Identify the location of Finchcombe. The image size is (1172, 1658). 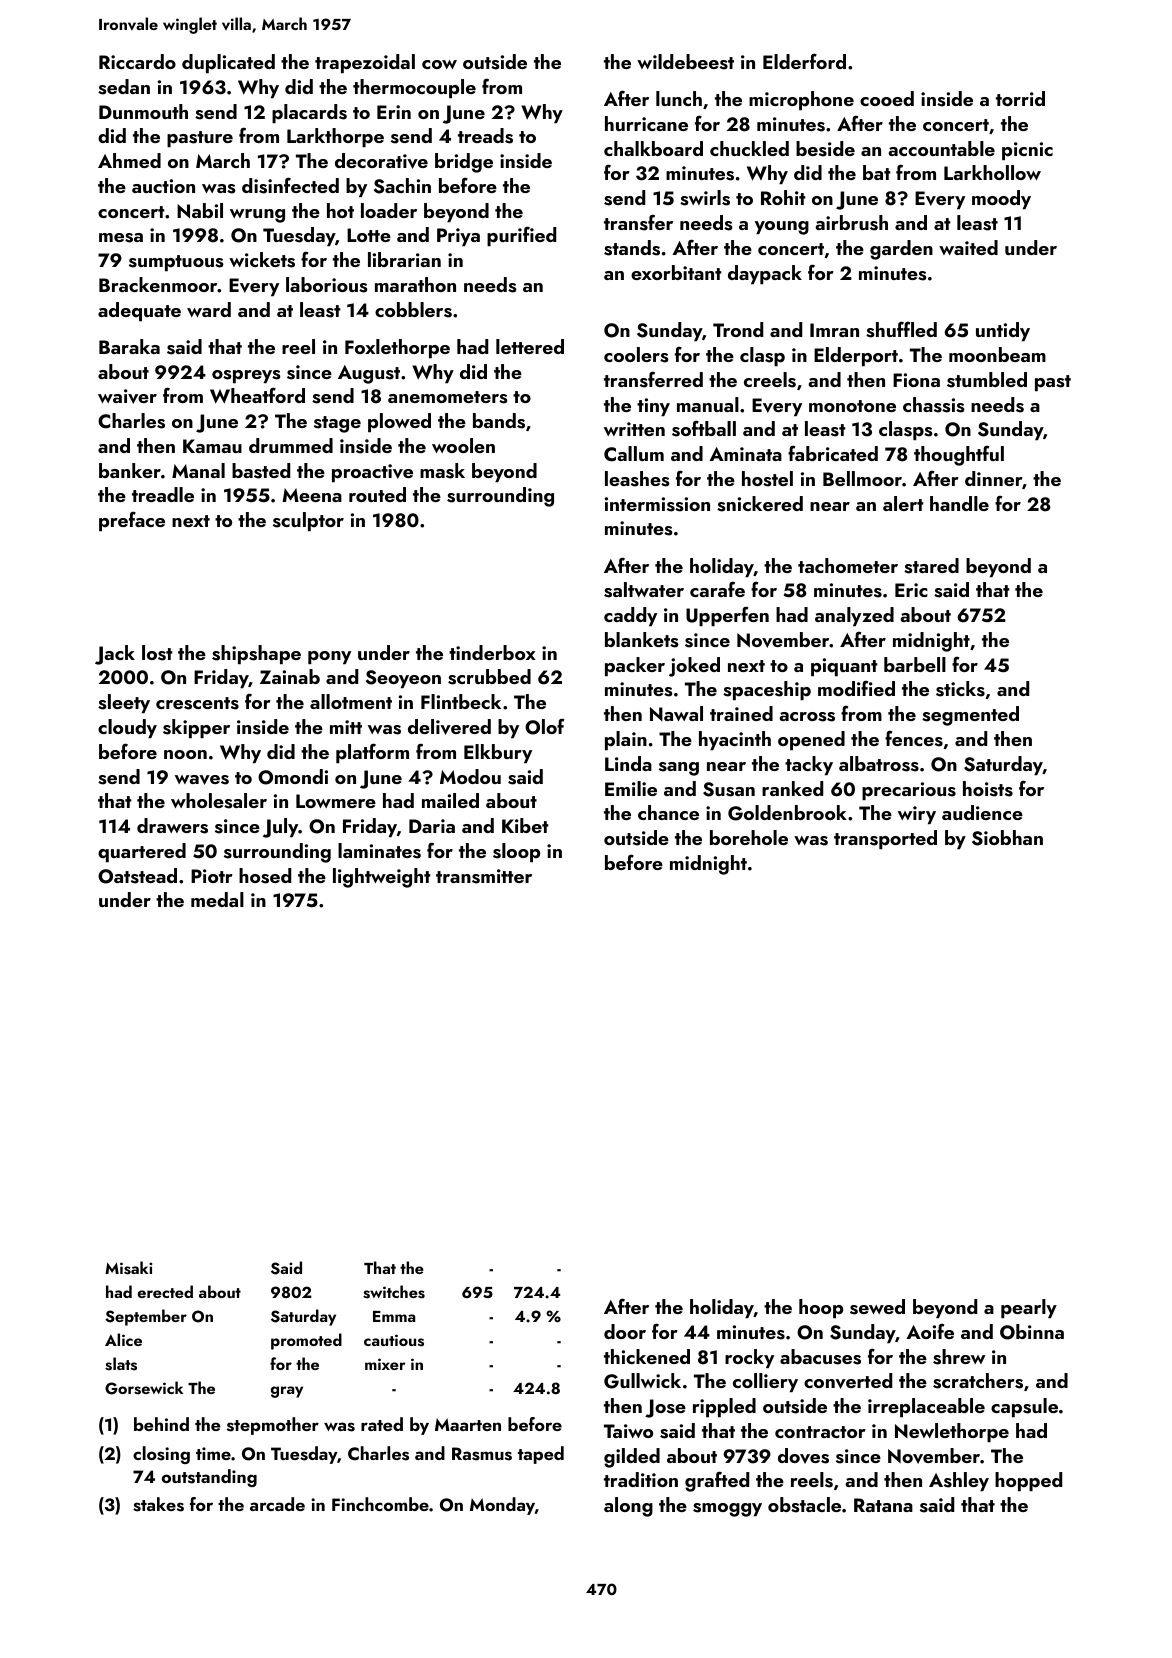
(380, 1504).
